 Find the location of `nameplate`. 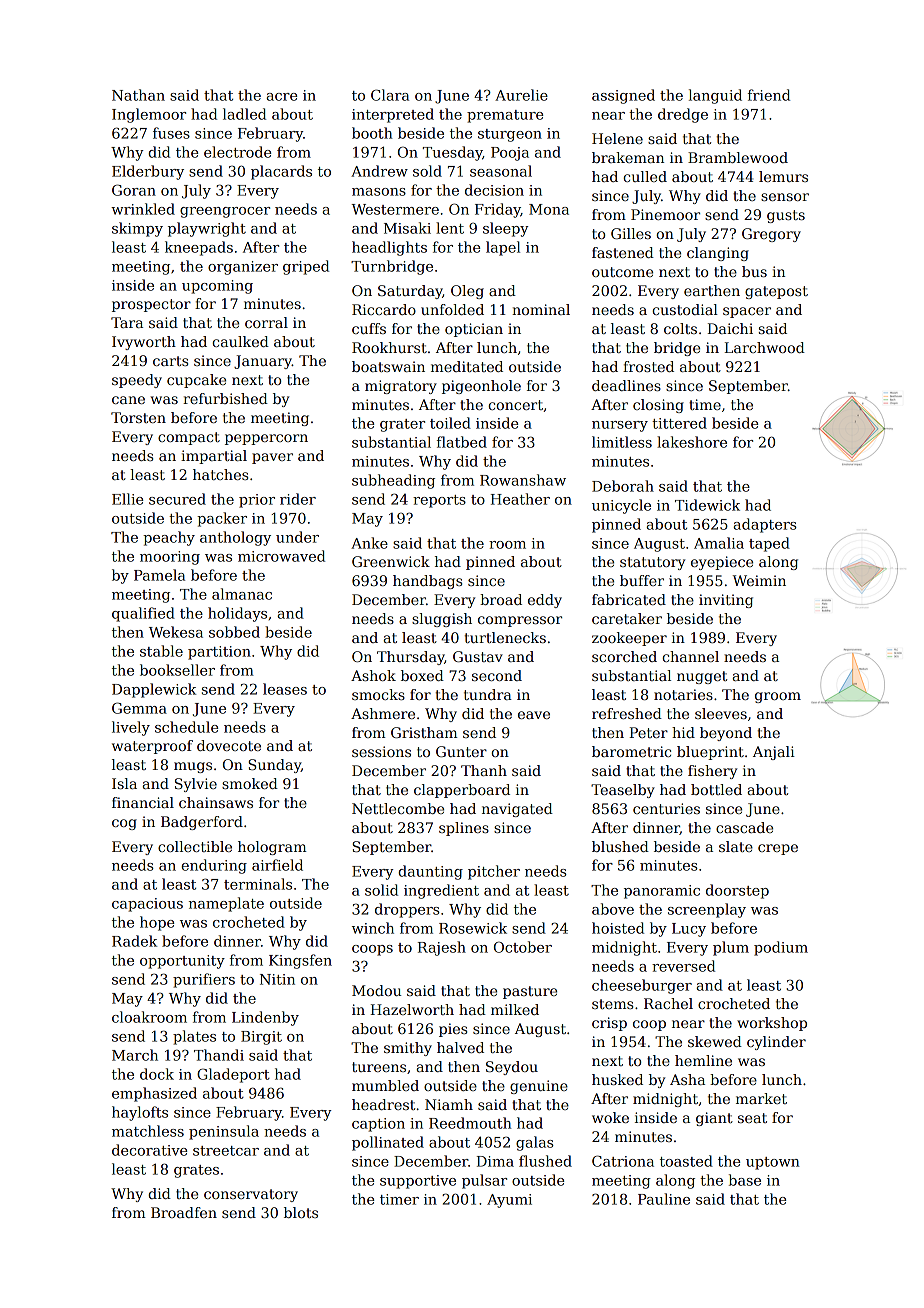

nameplate is located at coordinates (226, 904).
